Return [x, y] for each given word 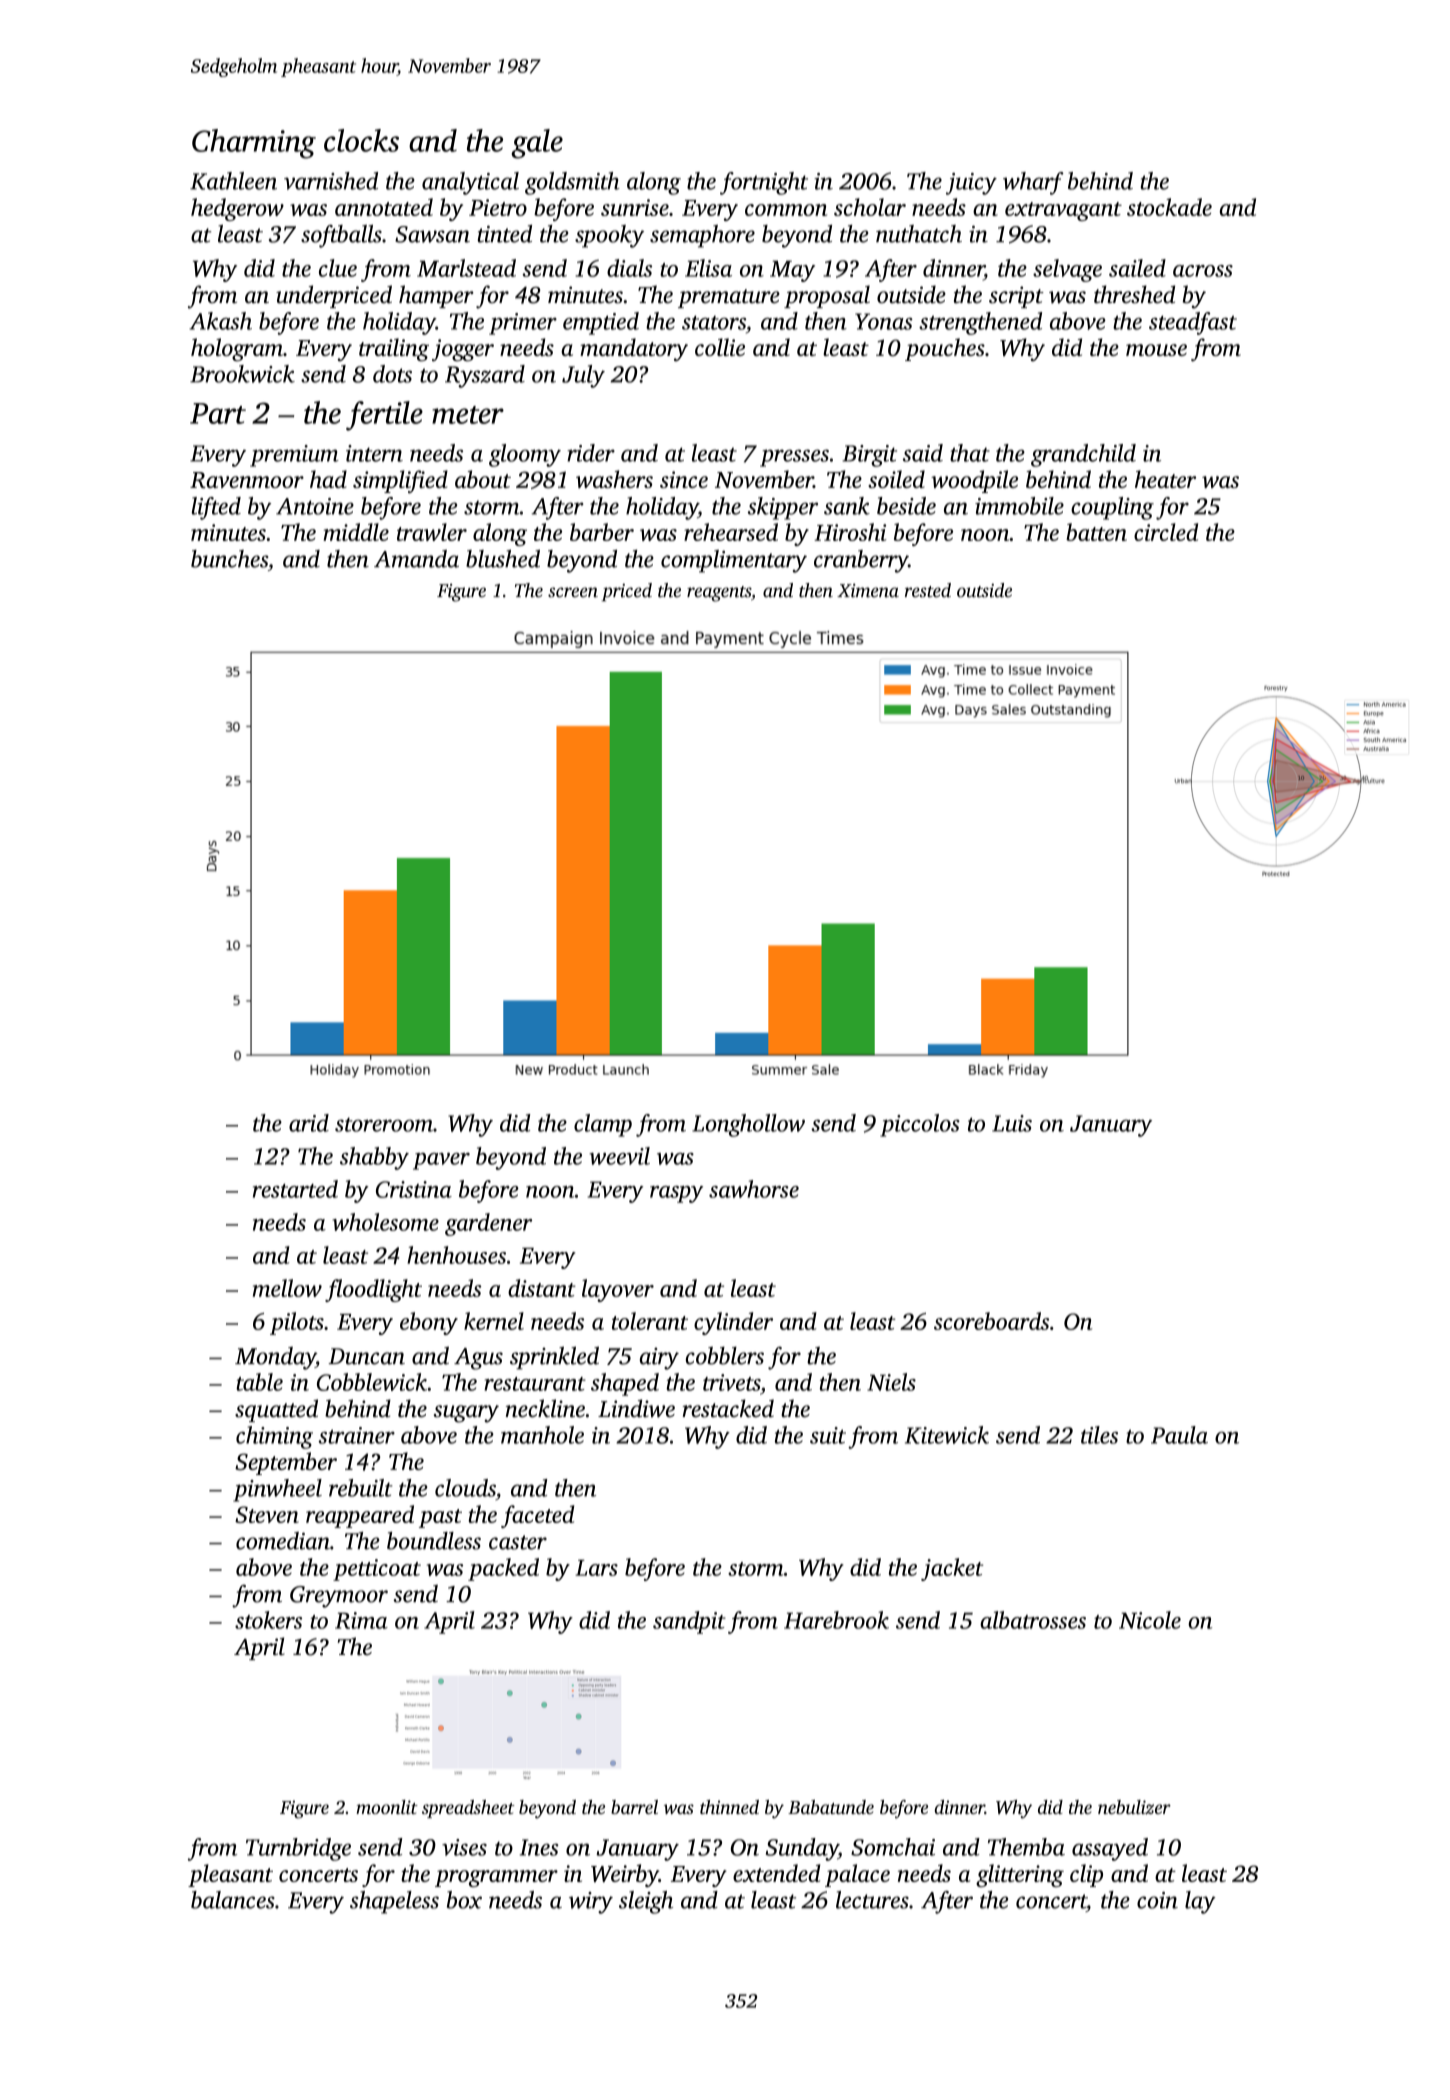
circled [1166, 532]
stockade [1169, 207]
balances [233, 1900]
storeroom [384, 1124]
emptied [601, 323]
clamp [603, 1125]
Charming [254, 144]
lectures [872, 1900]
